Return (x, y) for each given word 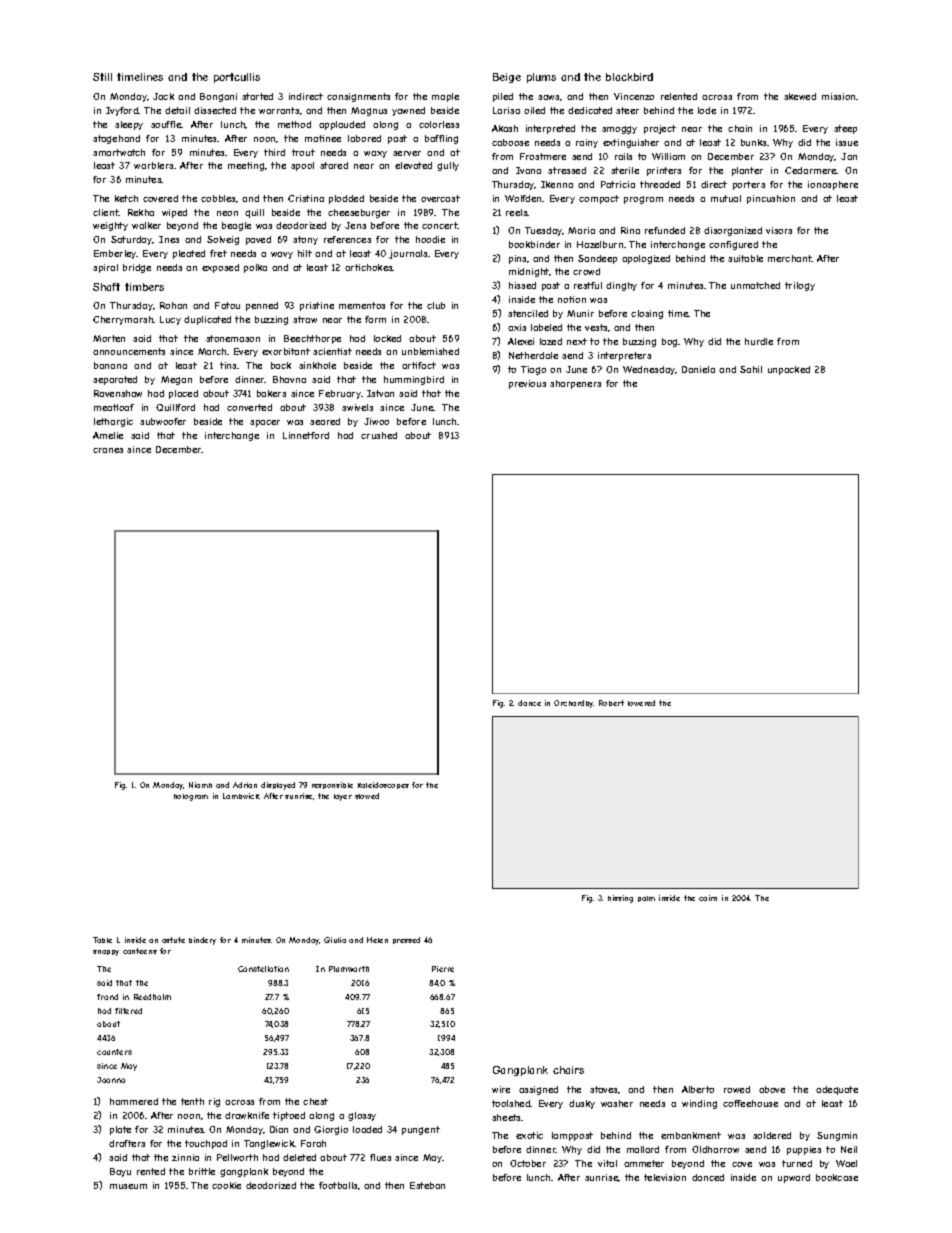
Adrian (245, 785)
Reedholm (152, 997)
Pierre (443, 969)
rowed (737, 1089)
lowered (641, 703)
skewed (800, 96)
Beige (507, 78)
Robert (611, 703)
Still (102, 77)
